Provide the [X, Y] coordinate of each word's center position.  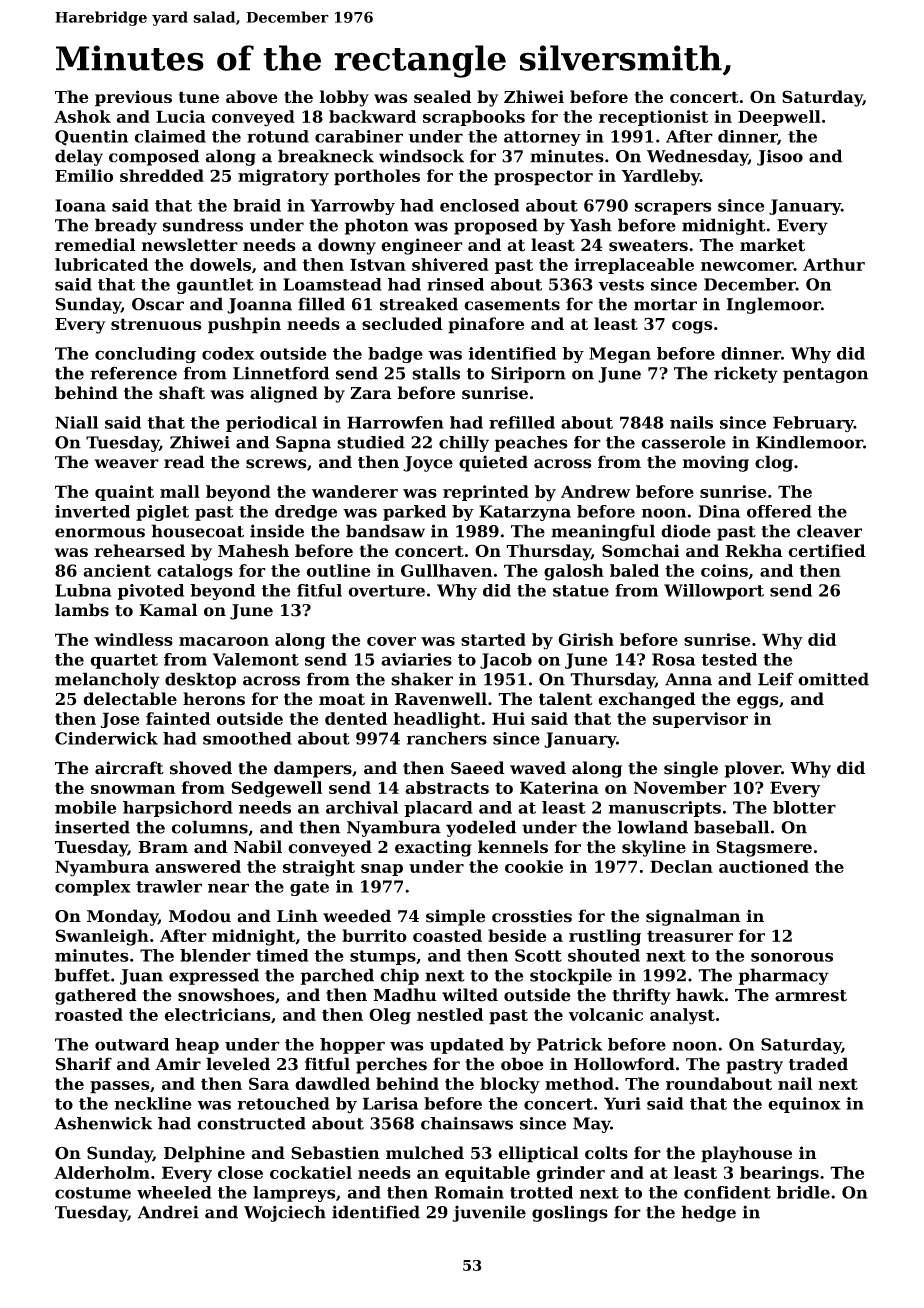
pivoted [151, 592]
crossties [532, 916]
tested [729, 659]
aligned [284, 394]
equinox [804, 1105]
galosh [574, 572]
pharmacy [784, 976]
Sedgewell [276, 789]
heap [197, 1046]
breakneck [326, 156]
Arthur [834, 264]
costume [93, 1193]
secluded [402, 323]
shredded [162, 175]
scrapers [673, 208]
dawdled [332, 1083]
